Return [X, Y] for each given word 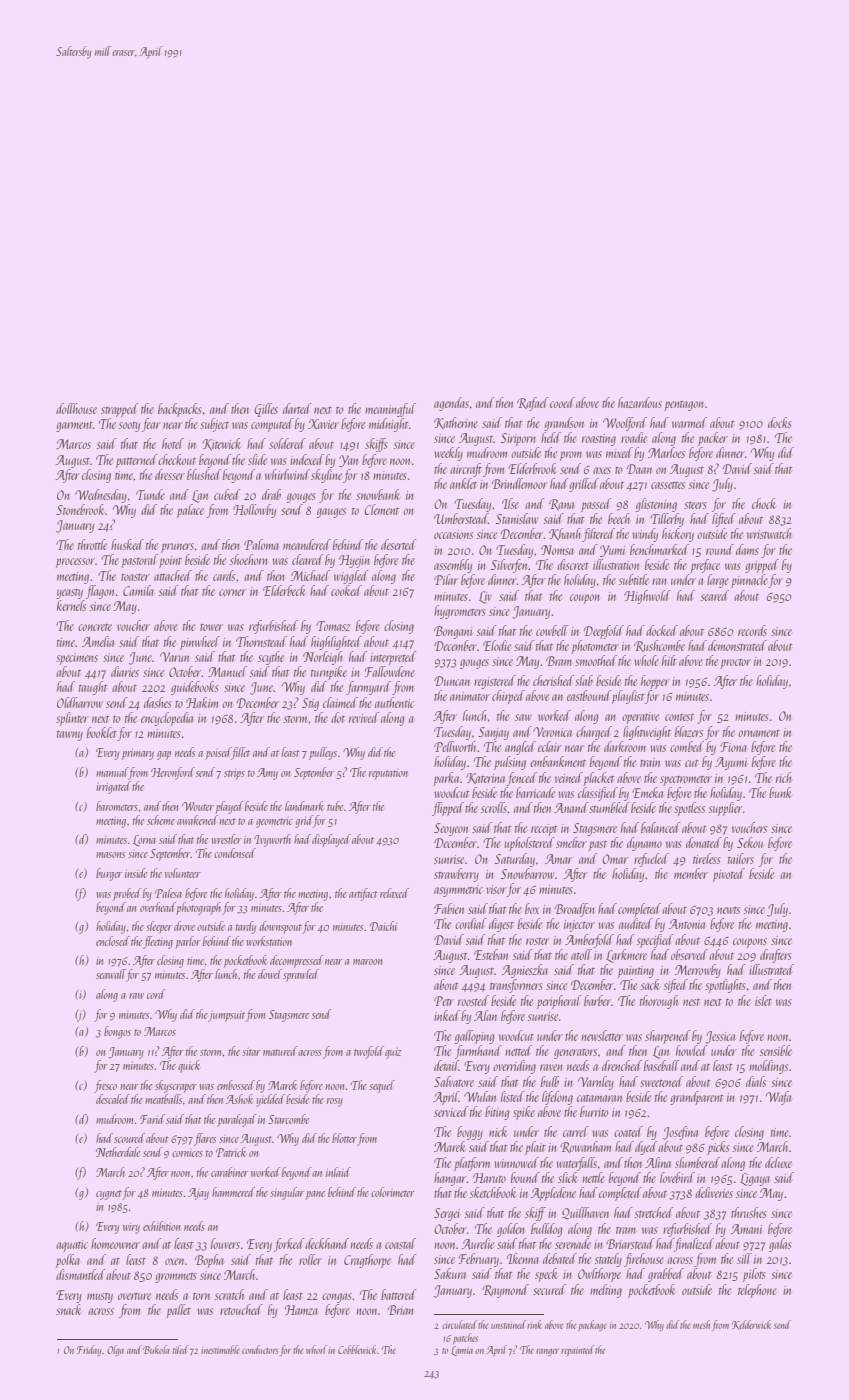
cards [224, 575]
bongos [117, 1032]
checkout [177, 459]
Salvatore [454, 1081]
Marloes [666, 452]
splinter [72, 719]
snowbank [378, 494]
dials [756, 1081]
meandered [307, 544]
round [720, 549]
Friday [89, 1350]
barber [597, 1000]
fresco [105, 1086]
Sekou [750, 842]
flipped [448, 809]
